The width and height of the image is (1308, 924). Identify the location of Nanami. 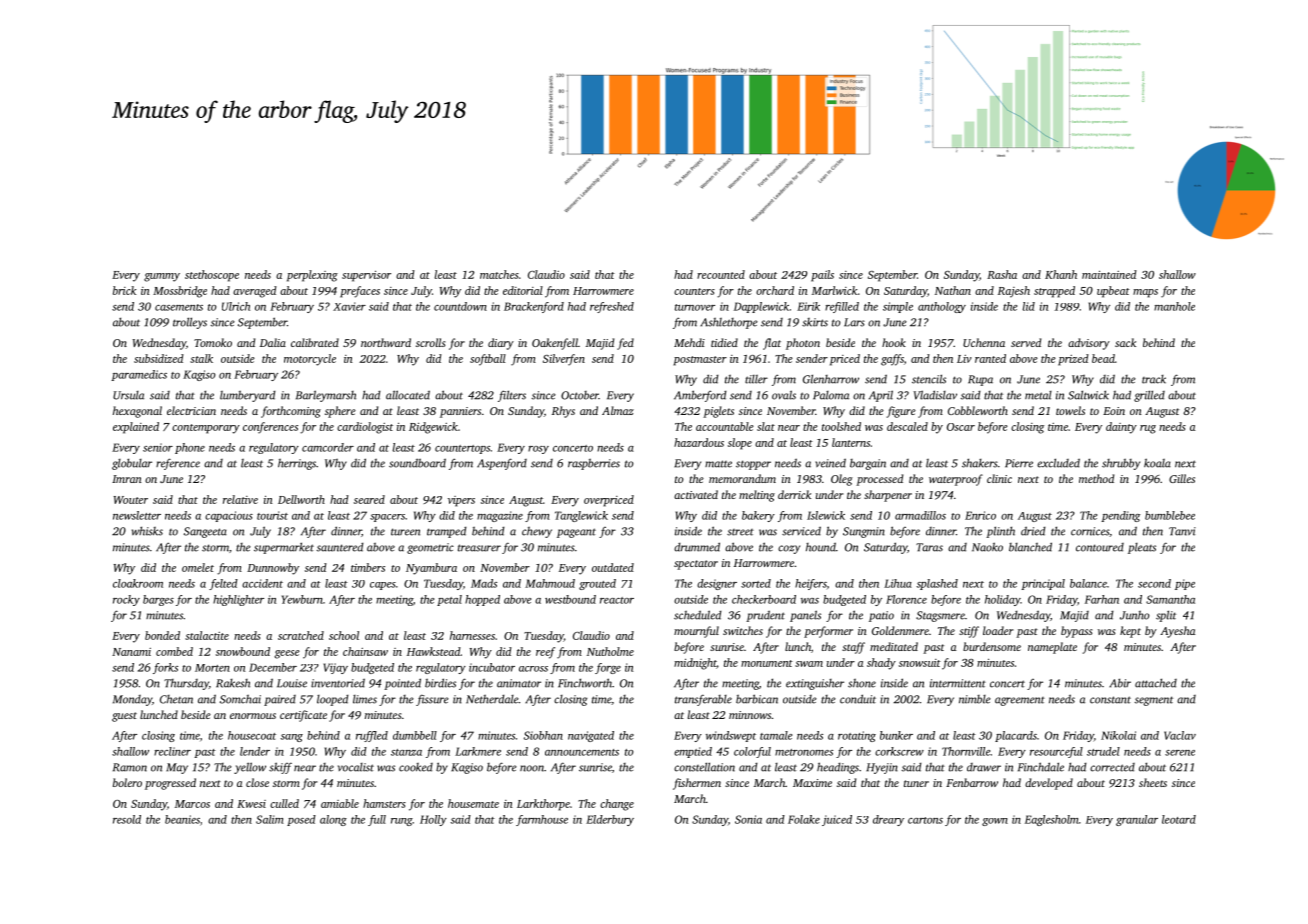
(131, 652).
